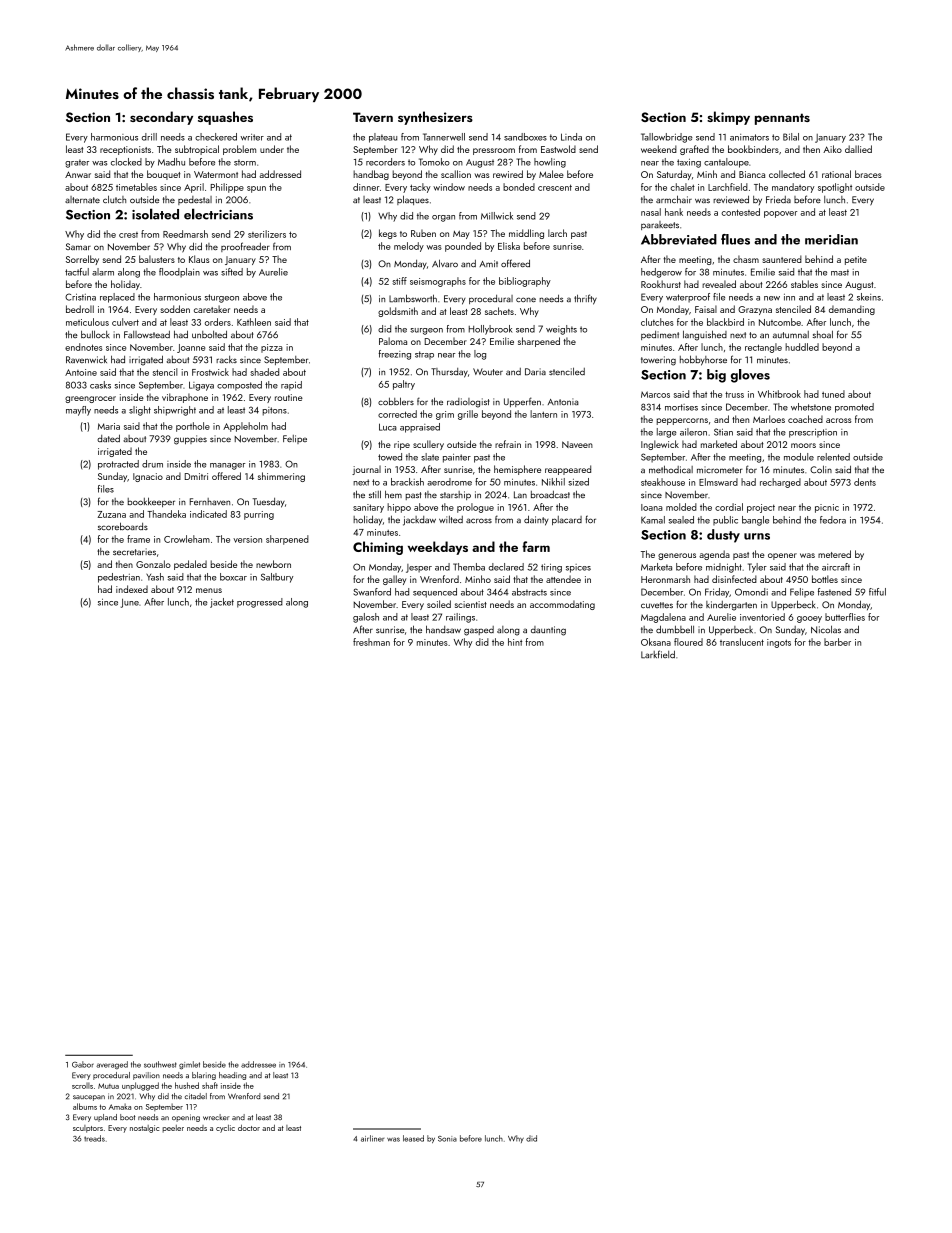 The height and width of the screenshot is (1233, 952). I want to click on leased, so click(413, 1138).
